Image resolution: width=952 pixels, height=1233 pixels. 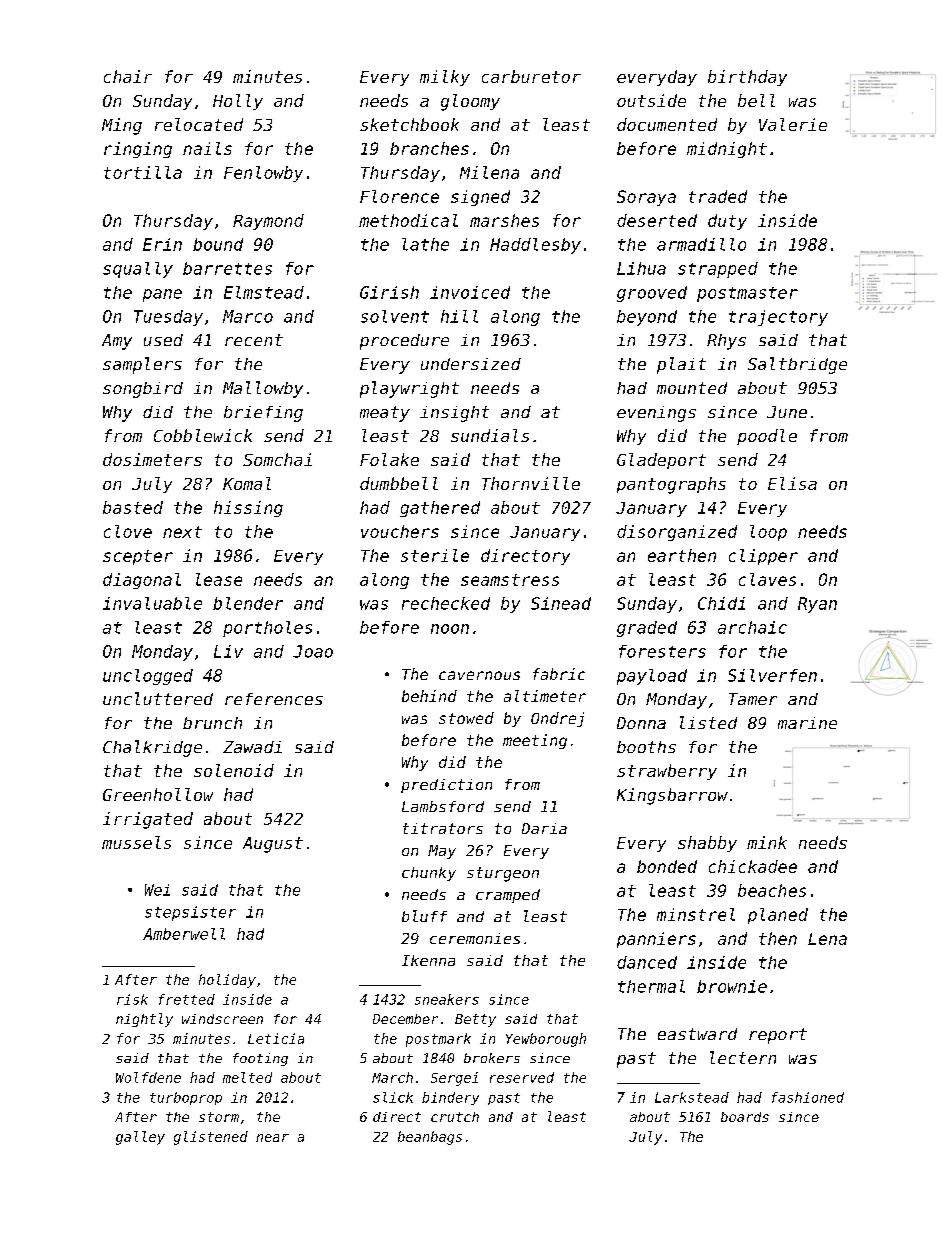 What do you see at coordinates (148, 677) in the document?
I see `unclogged` at bounding box center [148, 677].
